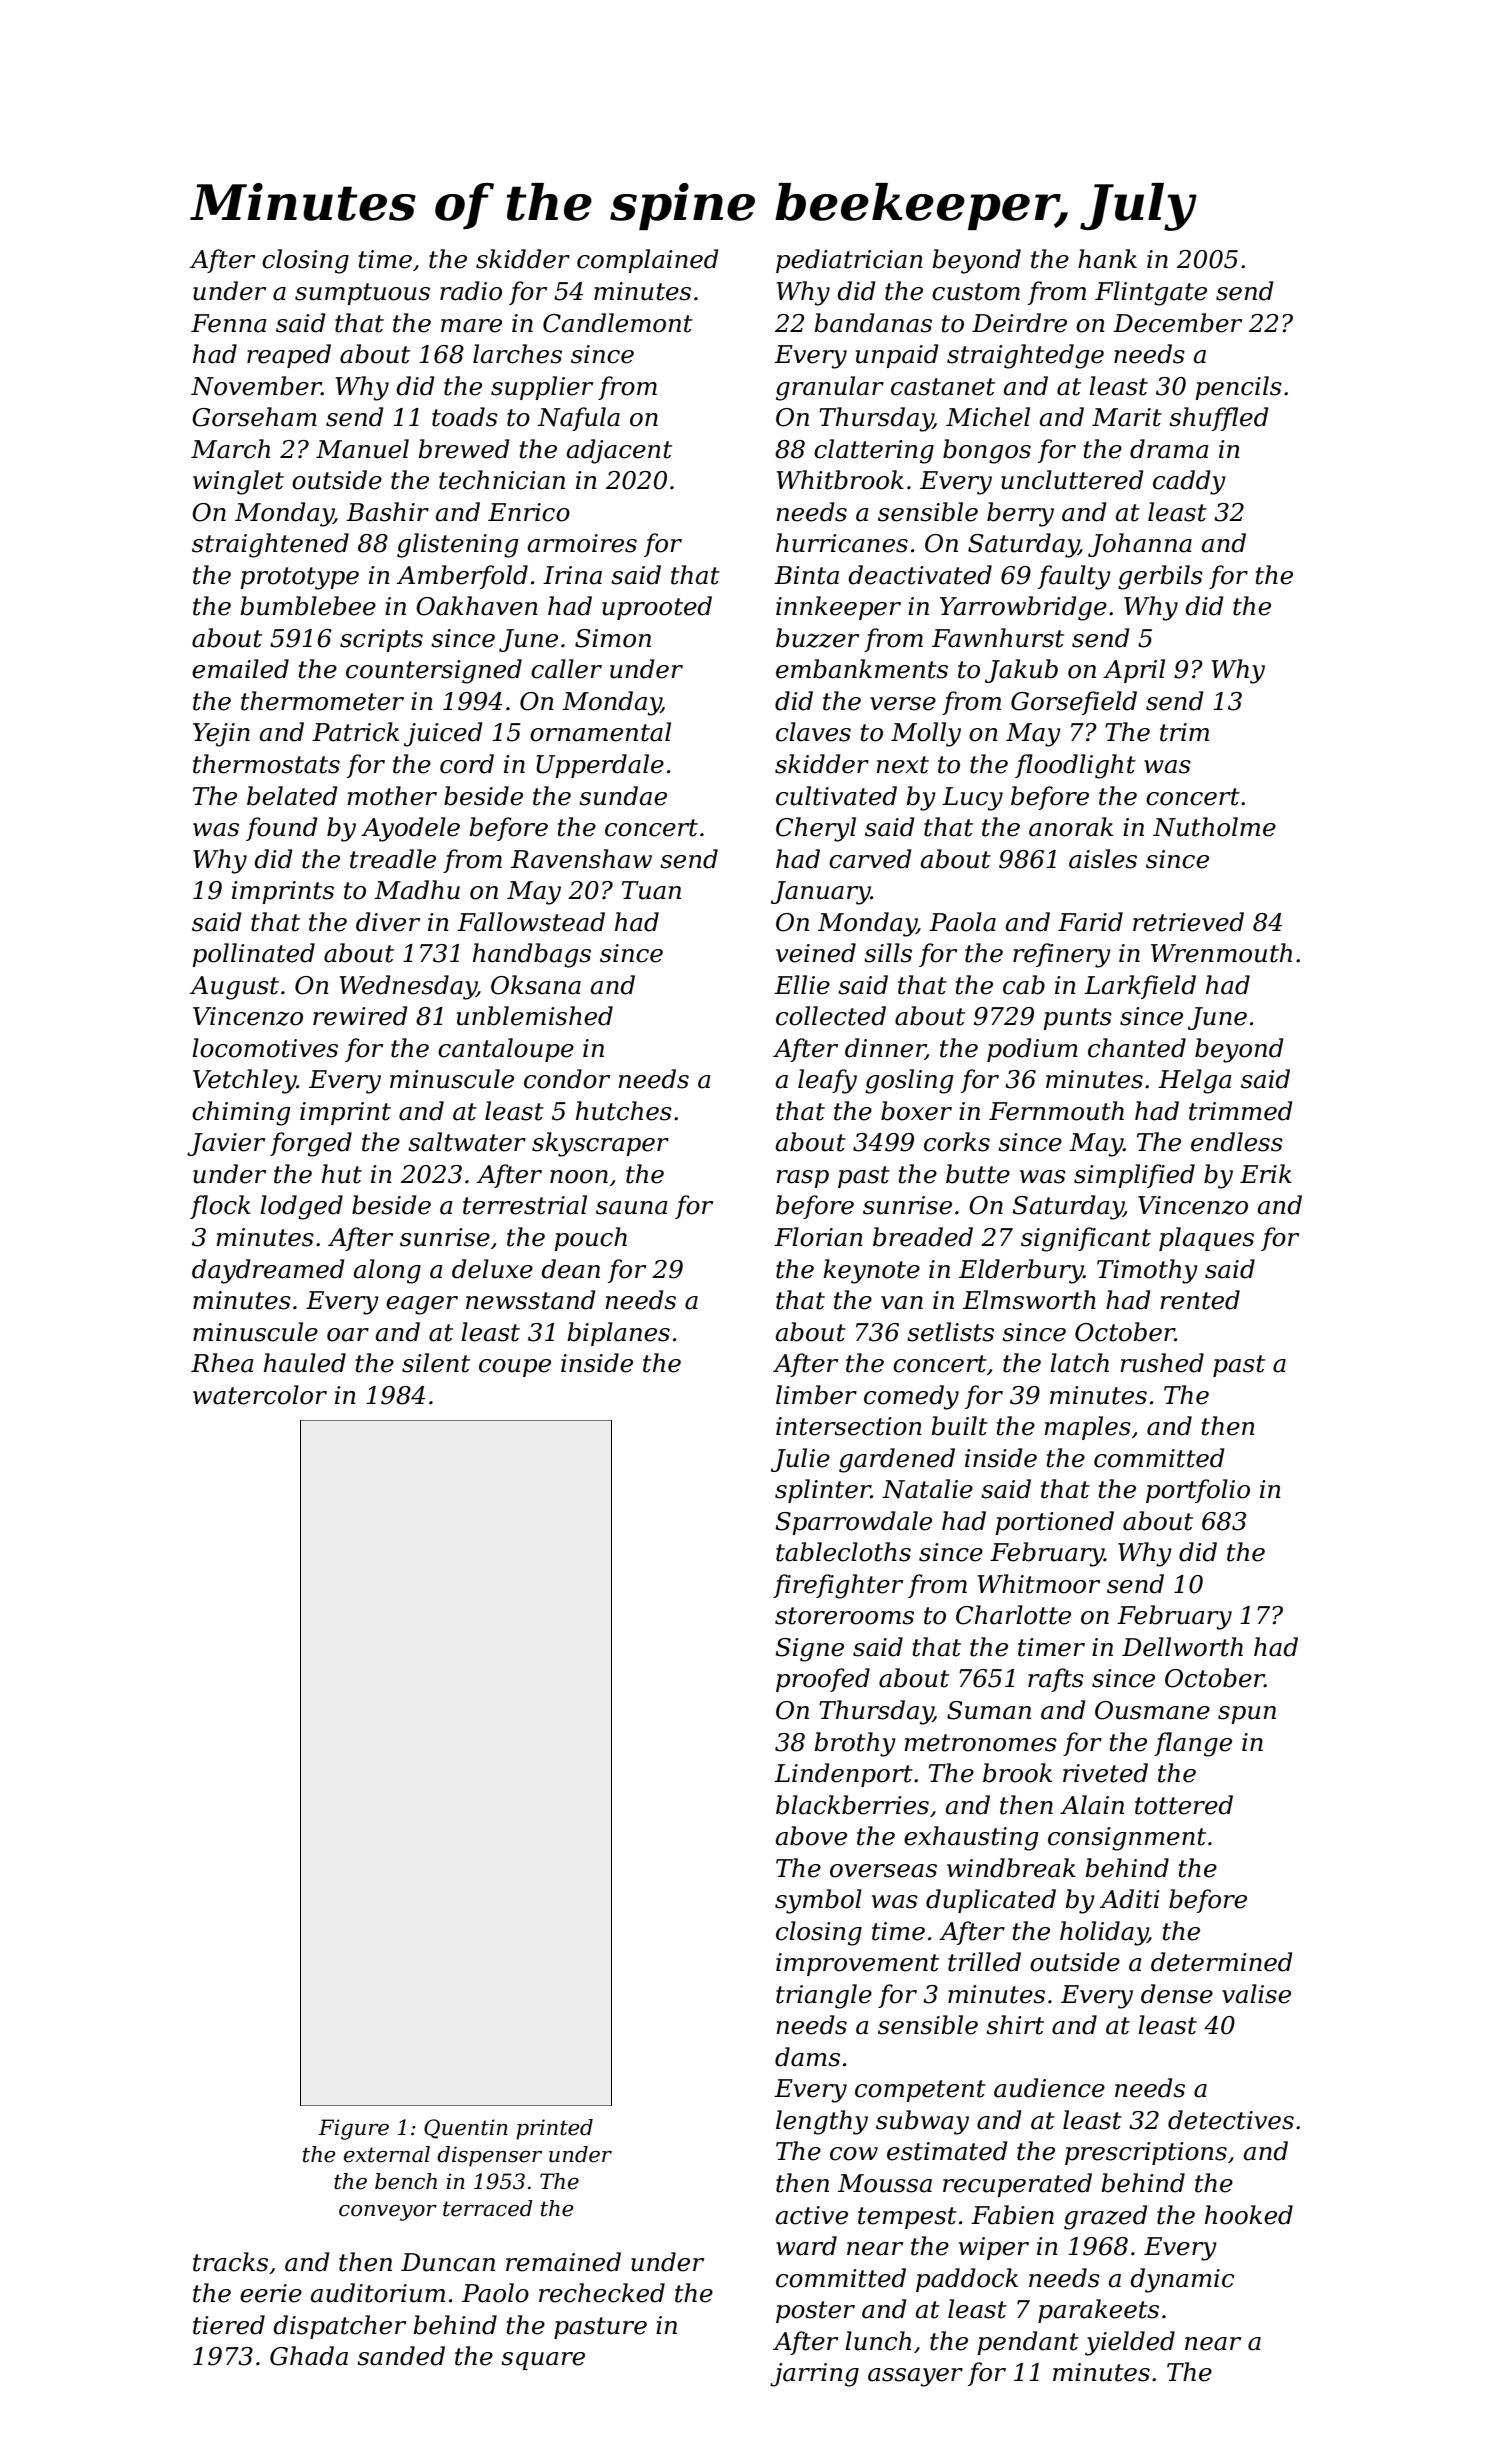  What do you see at coordinates (823, 1680) in the screenshot?
I see `proofed` at bounding box center [823, 1680].
